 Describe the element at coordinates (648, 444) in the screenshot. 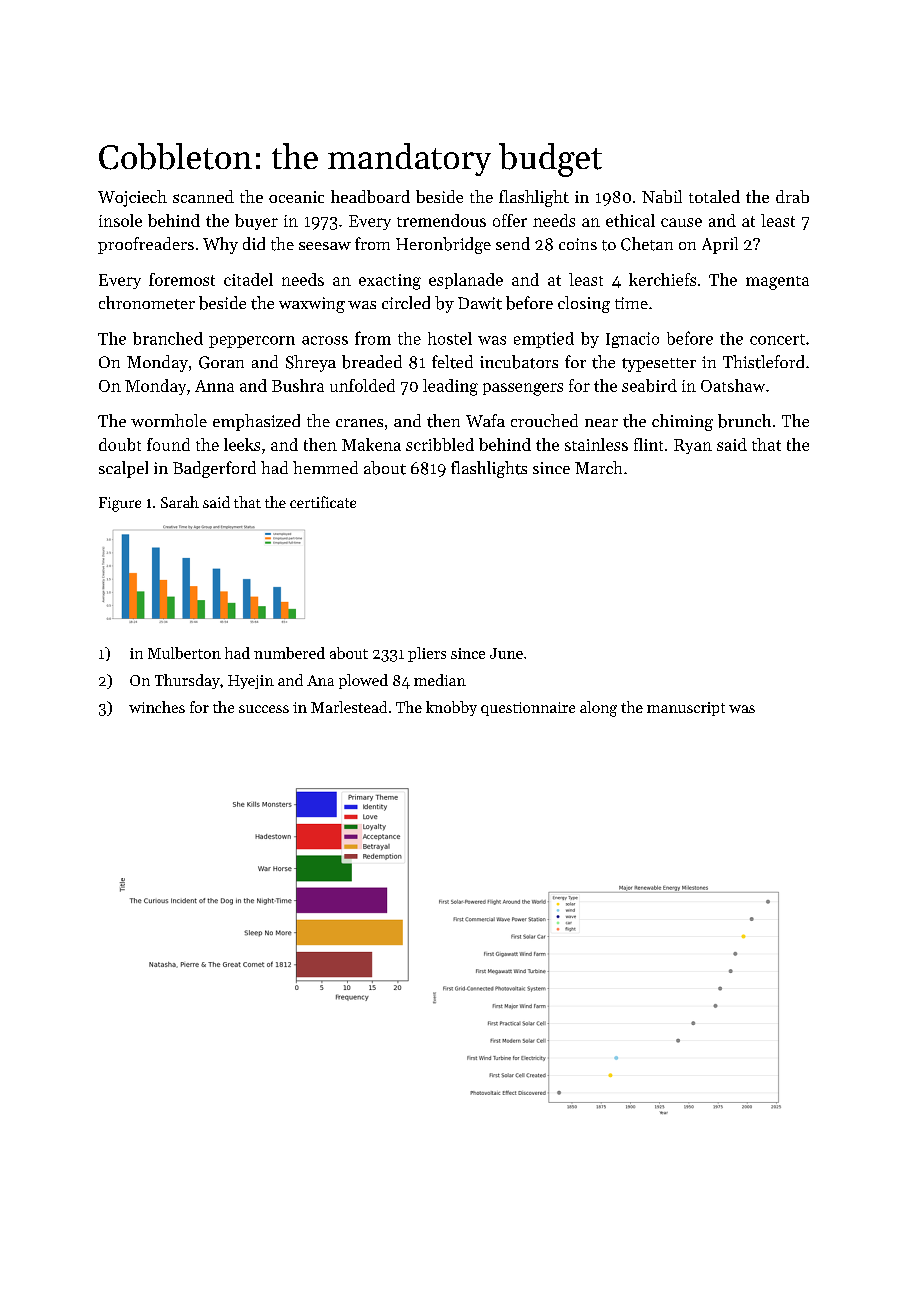

I see `flint` at that location.
